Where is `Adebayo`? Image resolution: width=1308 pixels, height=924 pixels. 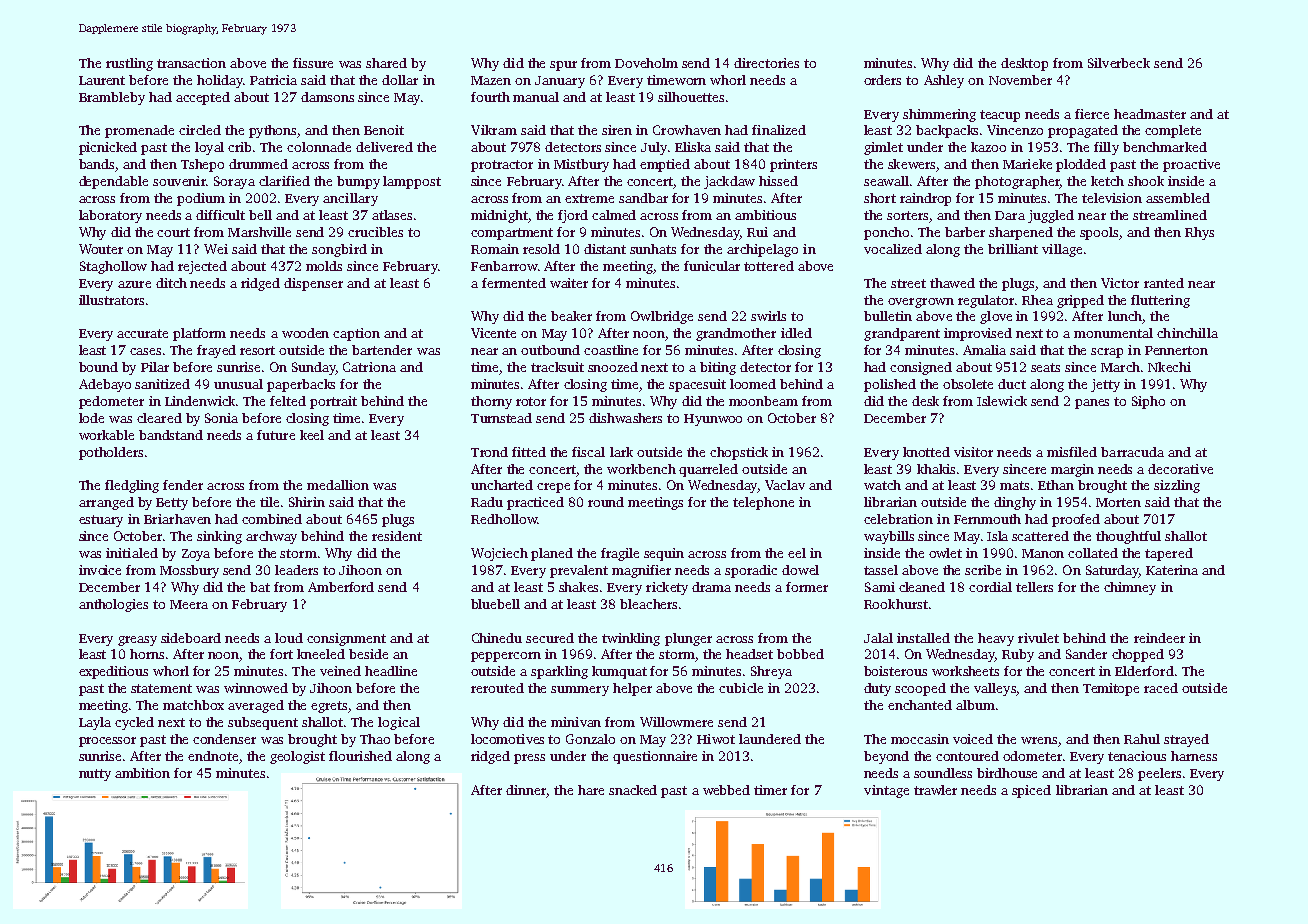 Adebayo is located at coordinates (105, 385).
